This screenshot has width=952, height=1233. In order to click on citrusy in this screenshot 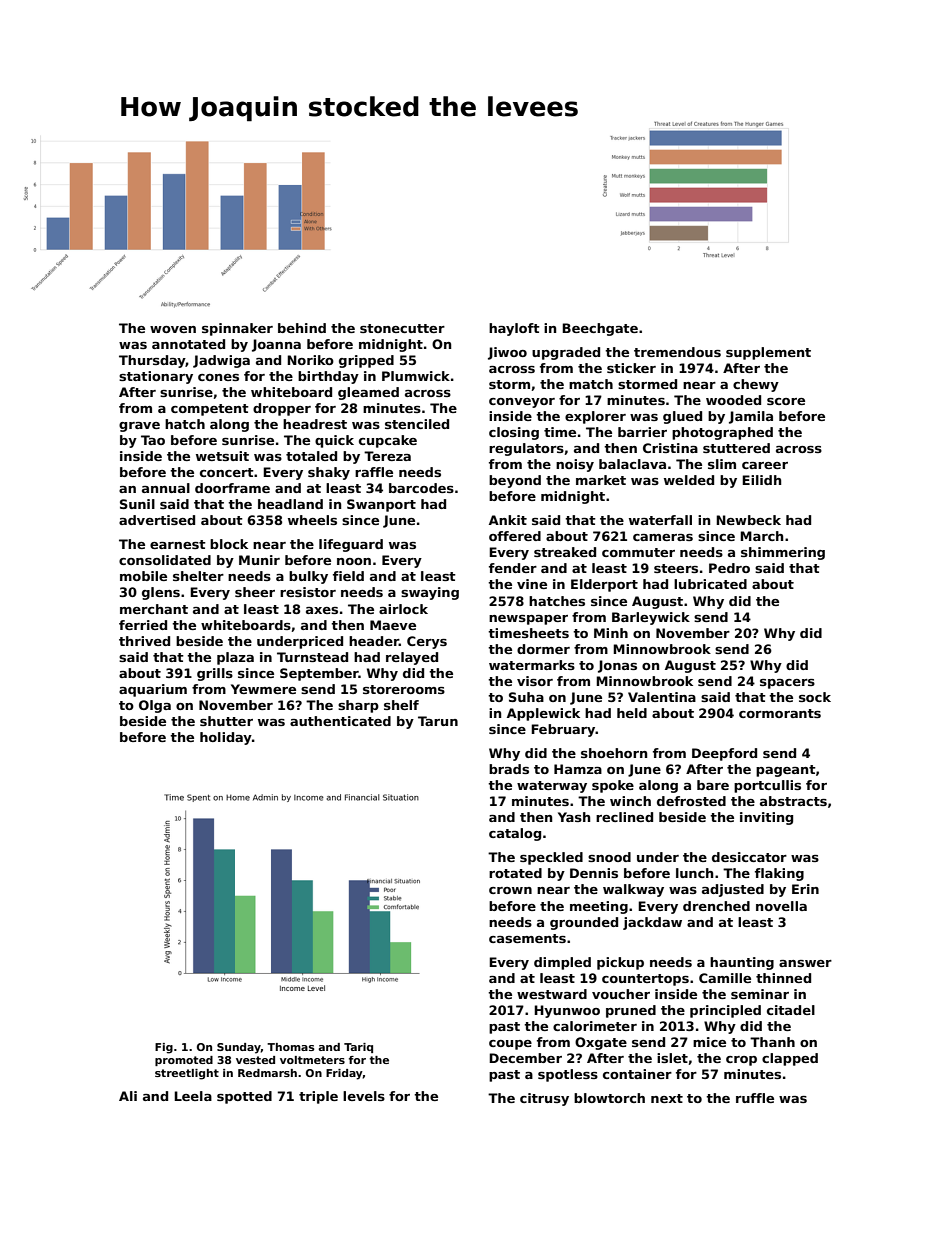, I will do `click(544, 1099)`.
